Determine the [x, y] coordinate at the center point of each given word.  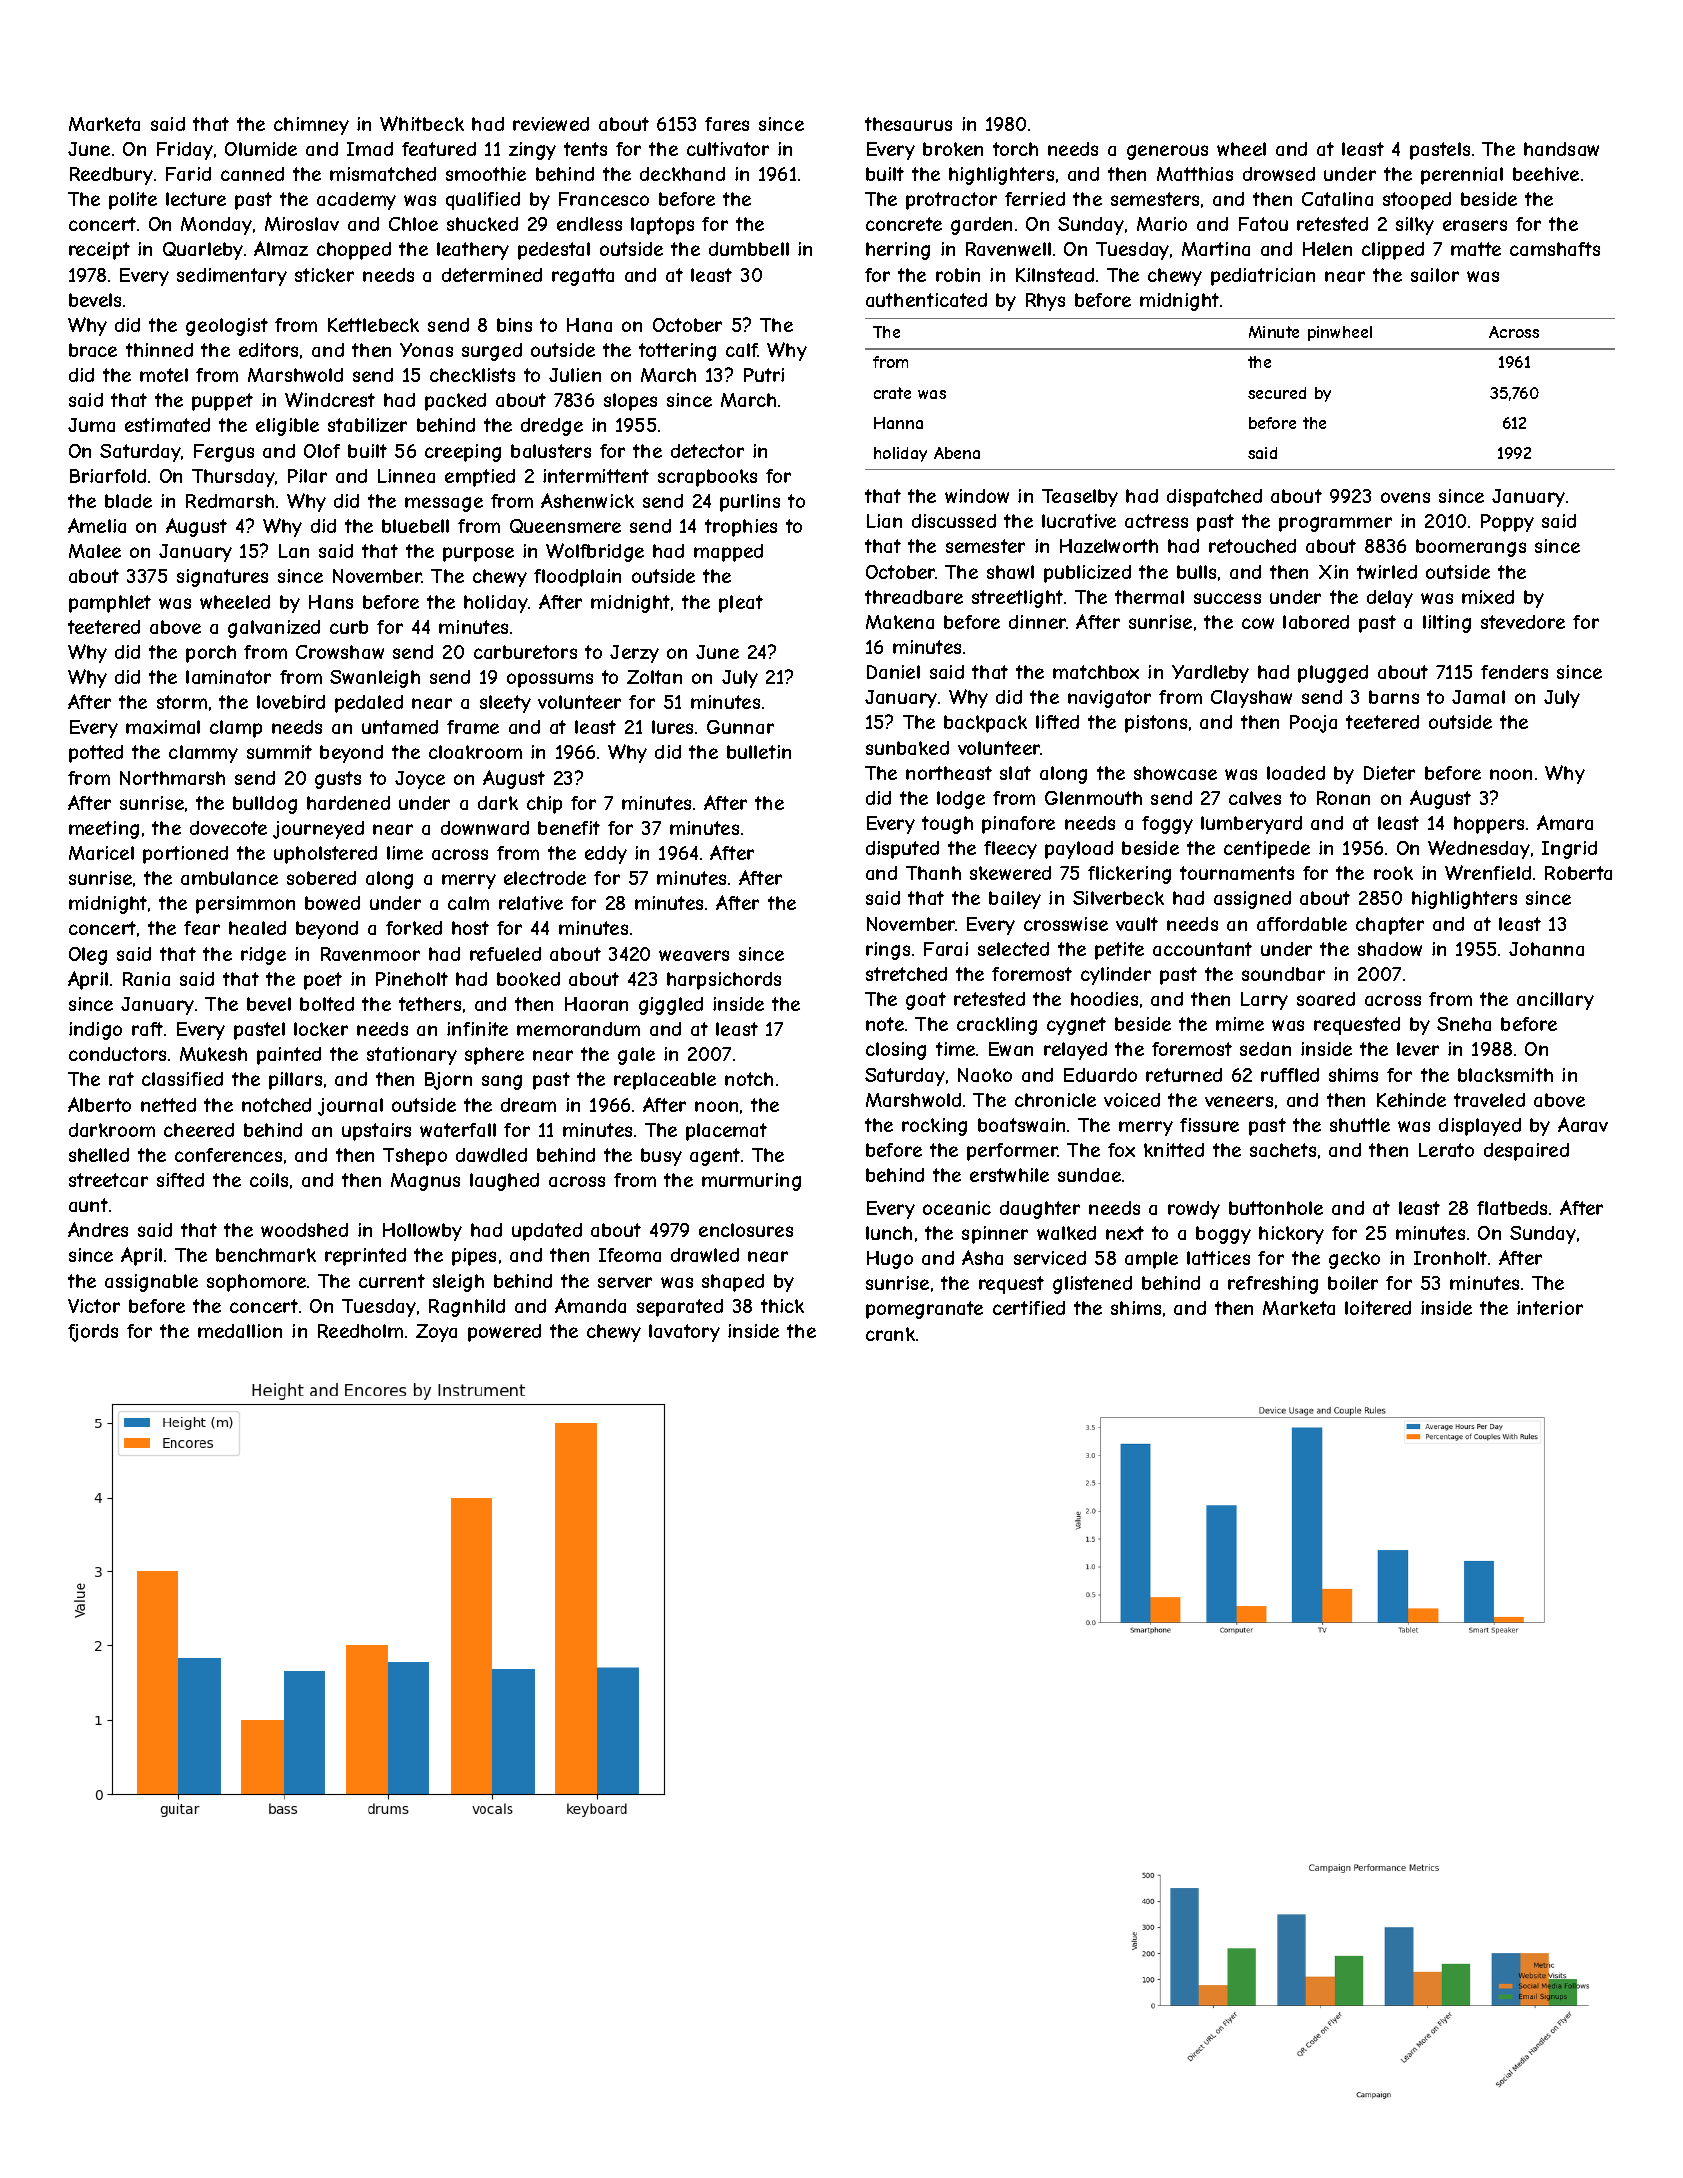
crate [892, 393]
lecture [196, 199]
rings [888, 951]
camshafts [1555, 249]
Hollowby [422, 1232]
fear [202, 928]
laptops [662, 226]
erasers [1475, 225]
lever [1418, 1049]
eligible [287, 427]
